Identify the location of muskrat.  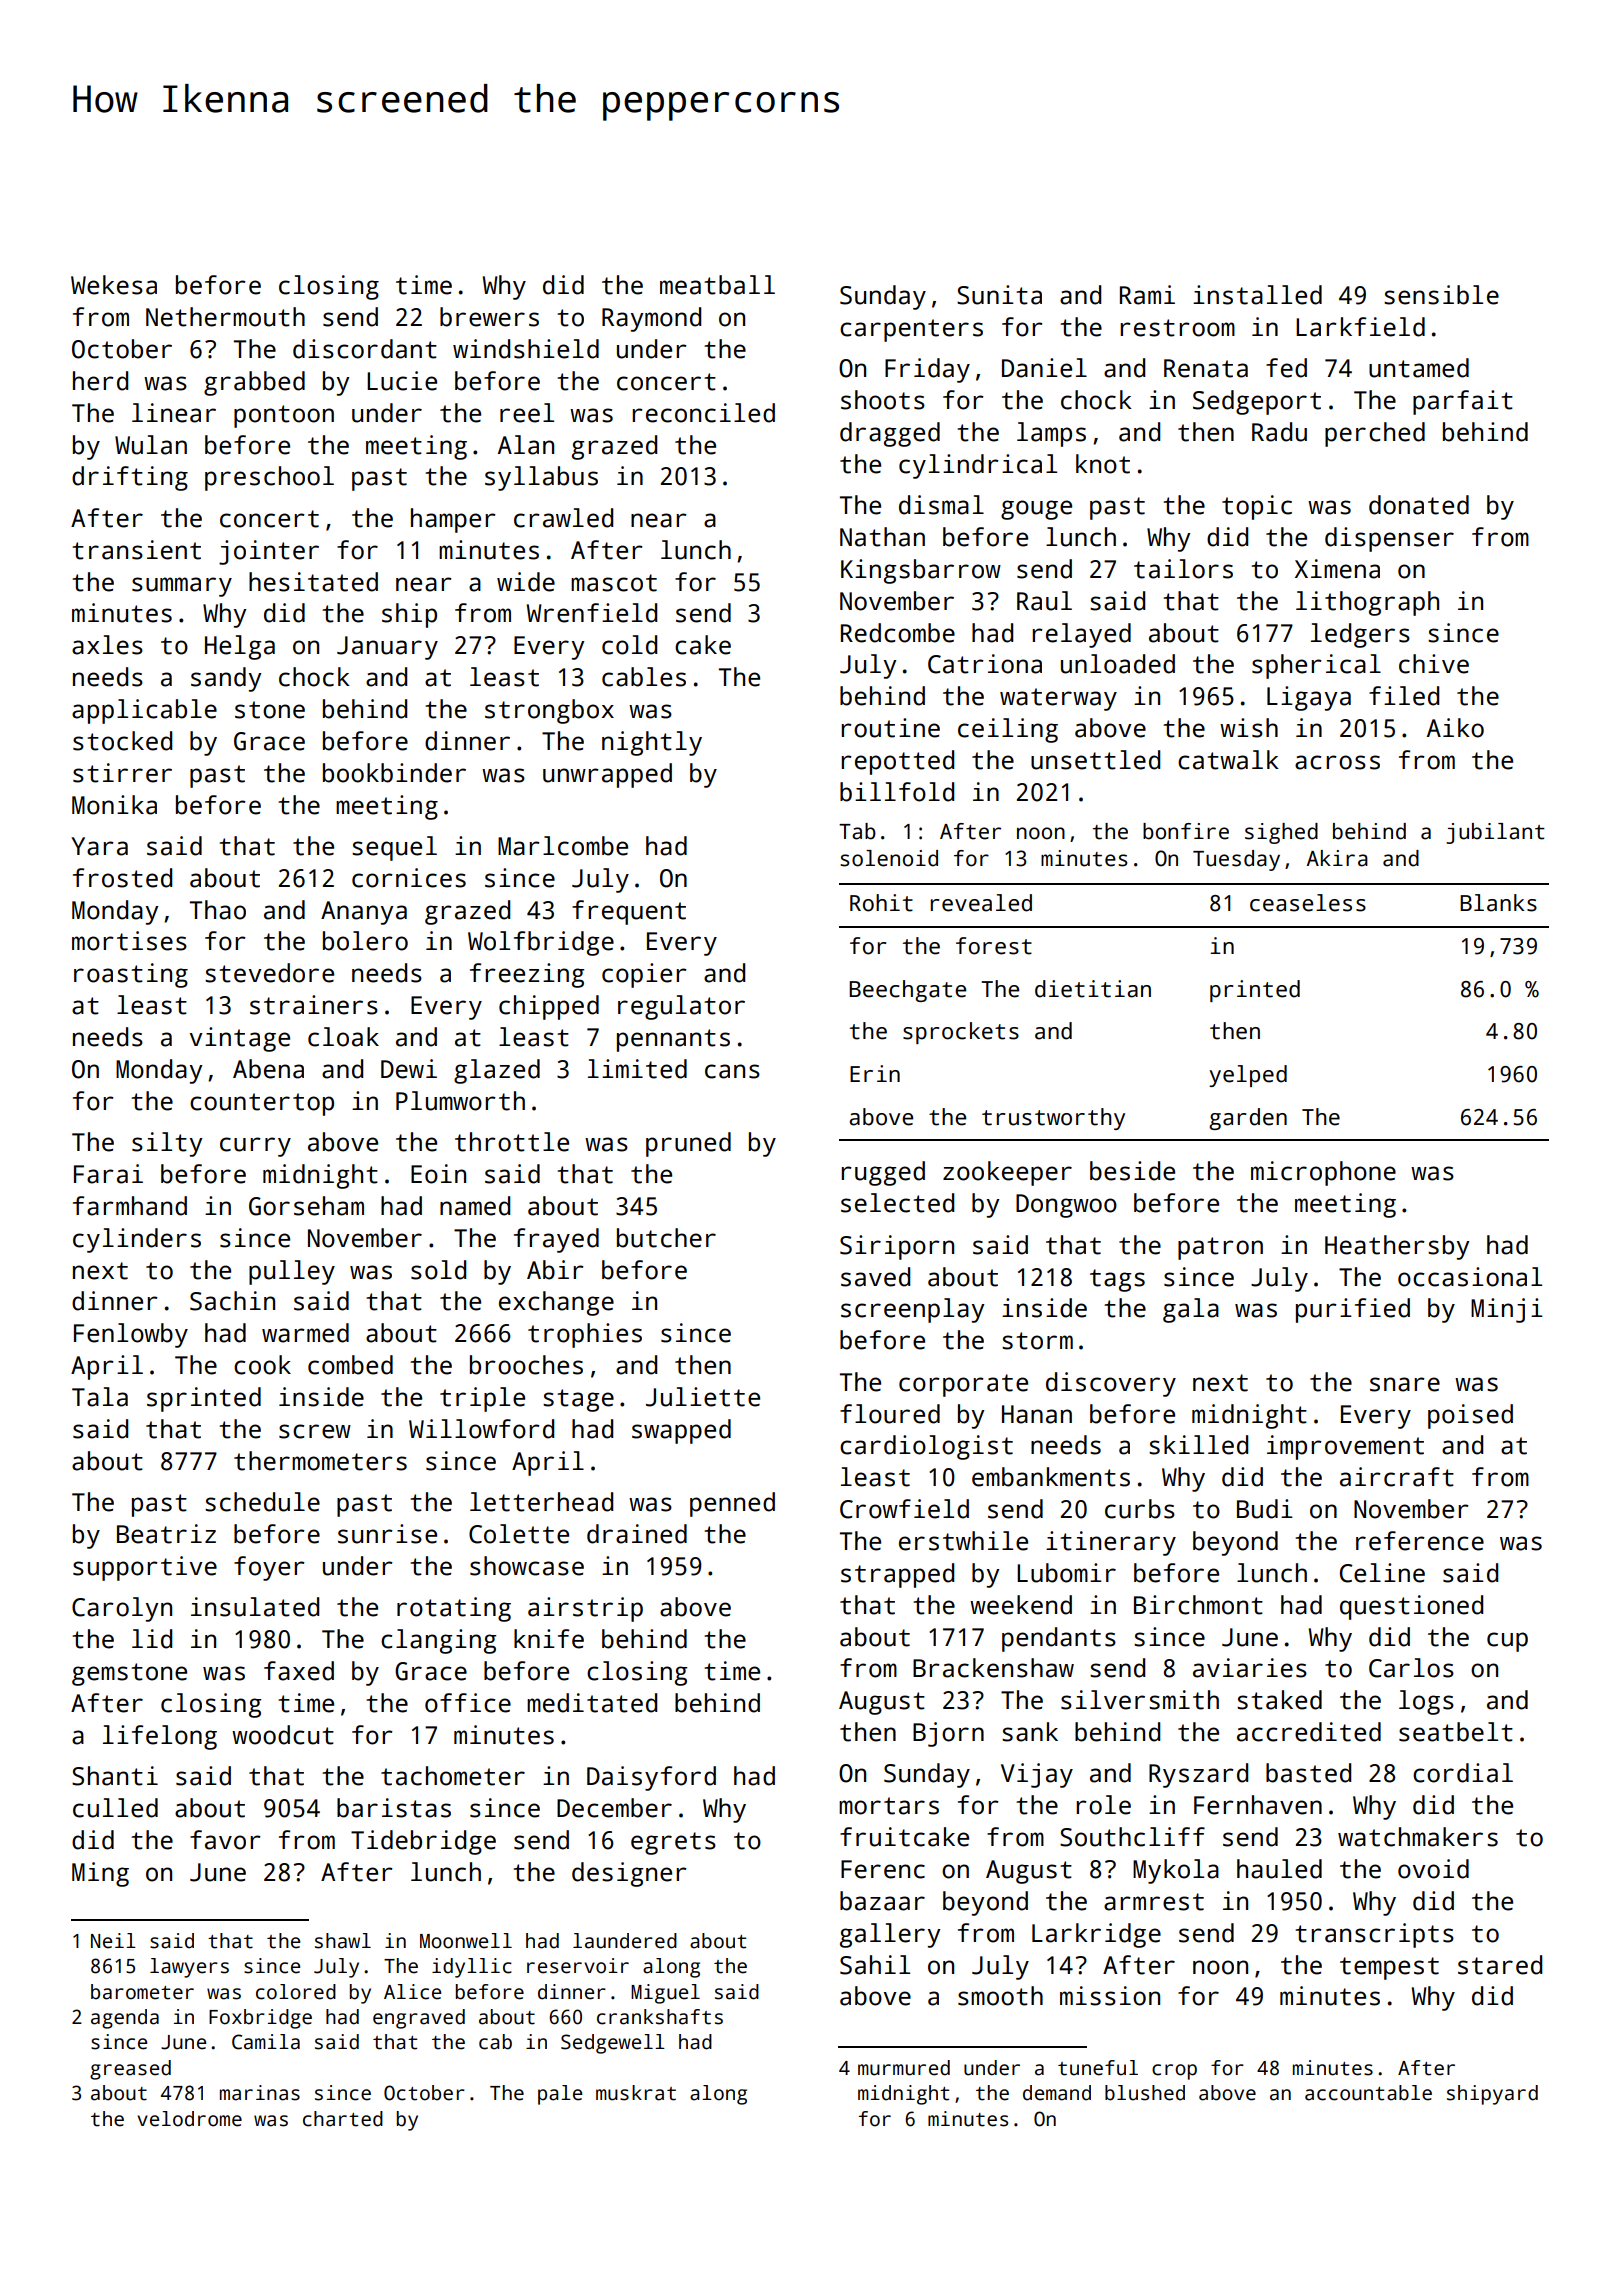
(636, 2093).
